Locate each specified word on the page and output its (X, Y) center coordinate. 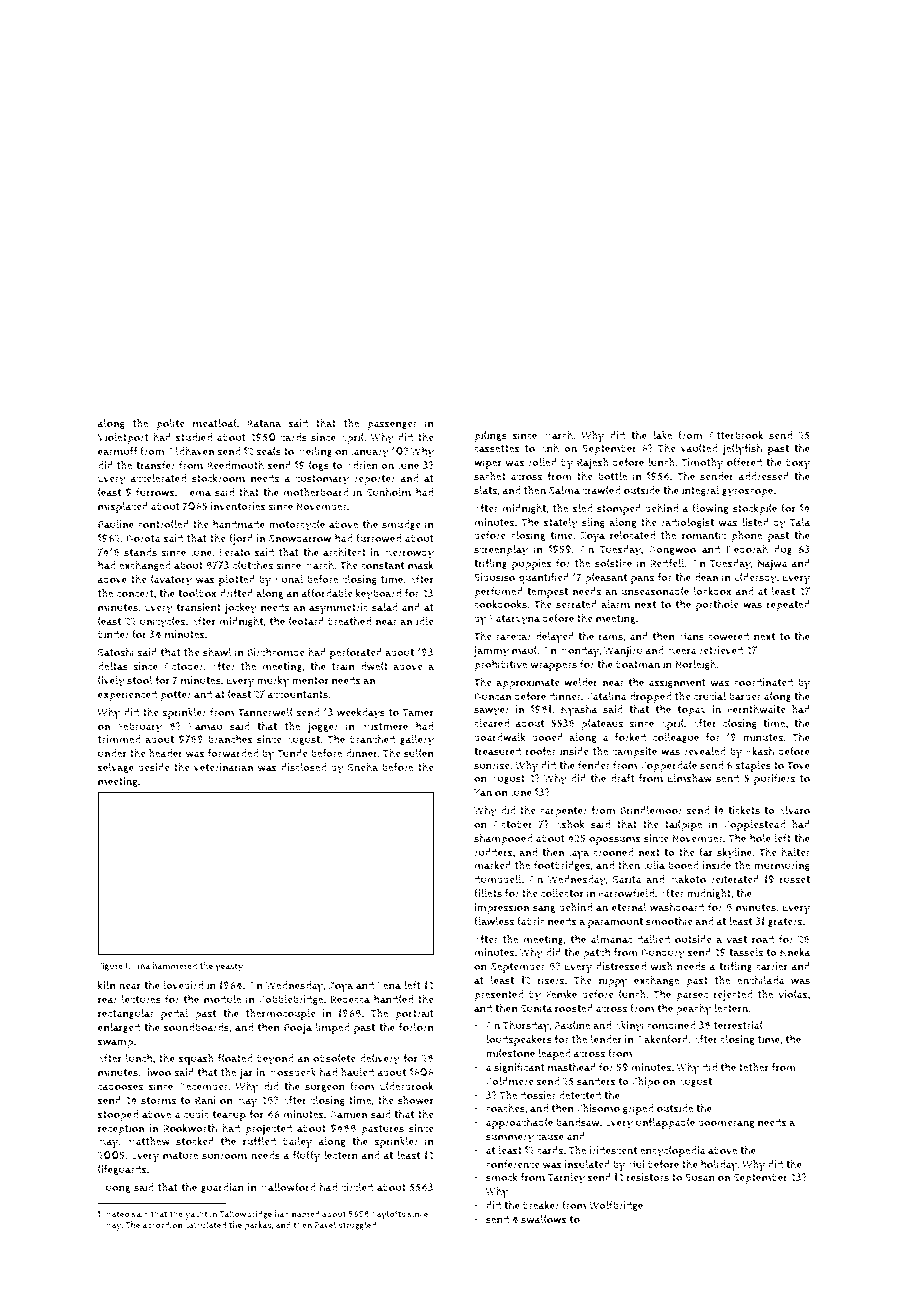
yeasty (229, 967)
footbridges (562, 866)
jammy (491, 652)
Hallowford (288, 1187)
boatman (638, 664)
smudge (401, 525)
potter (175, 696)
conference (513, 1164)
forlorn (416, 1027)
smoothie (669, 921)
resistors (648, 1177)
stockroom (218, 478)
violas (793, 994)
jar (246, 1073)
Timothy (702, 464)
